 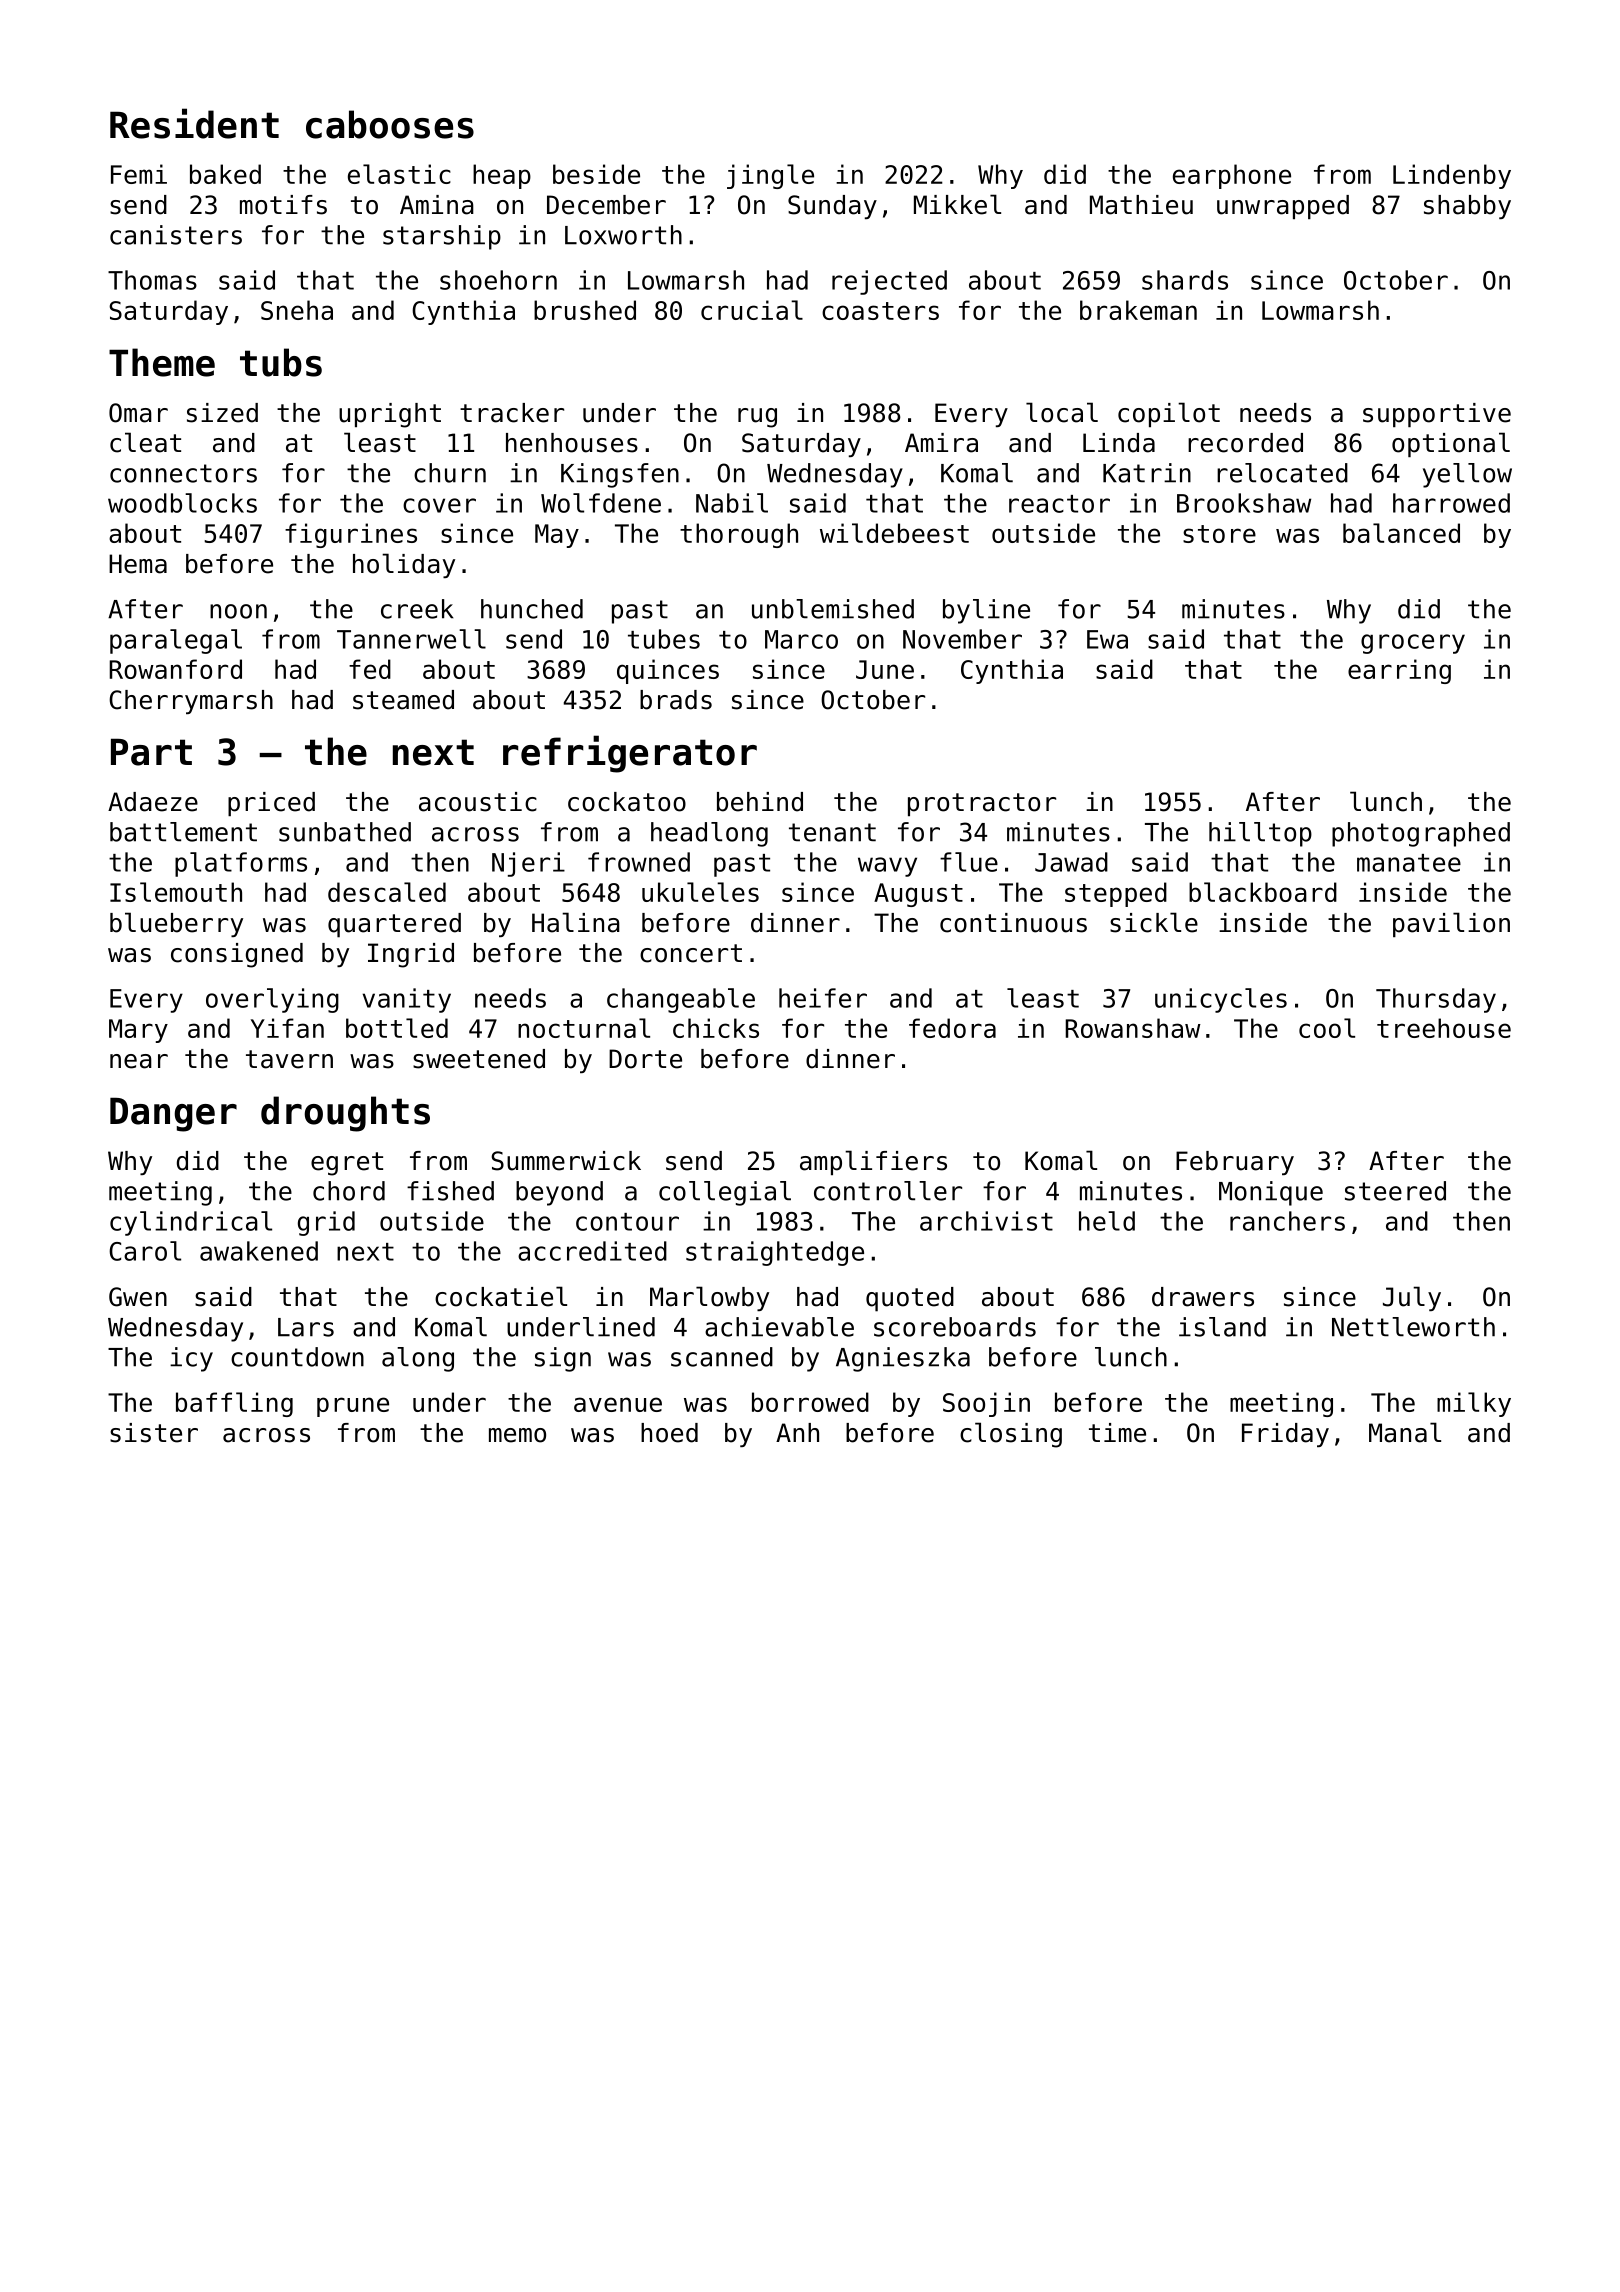 What do you see at coordinates (1452, 176) in the image?
I see `Lindenby` at bounding box center [1452, 176].
